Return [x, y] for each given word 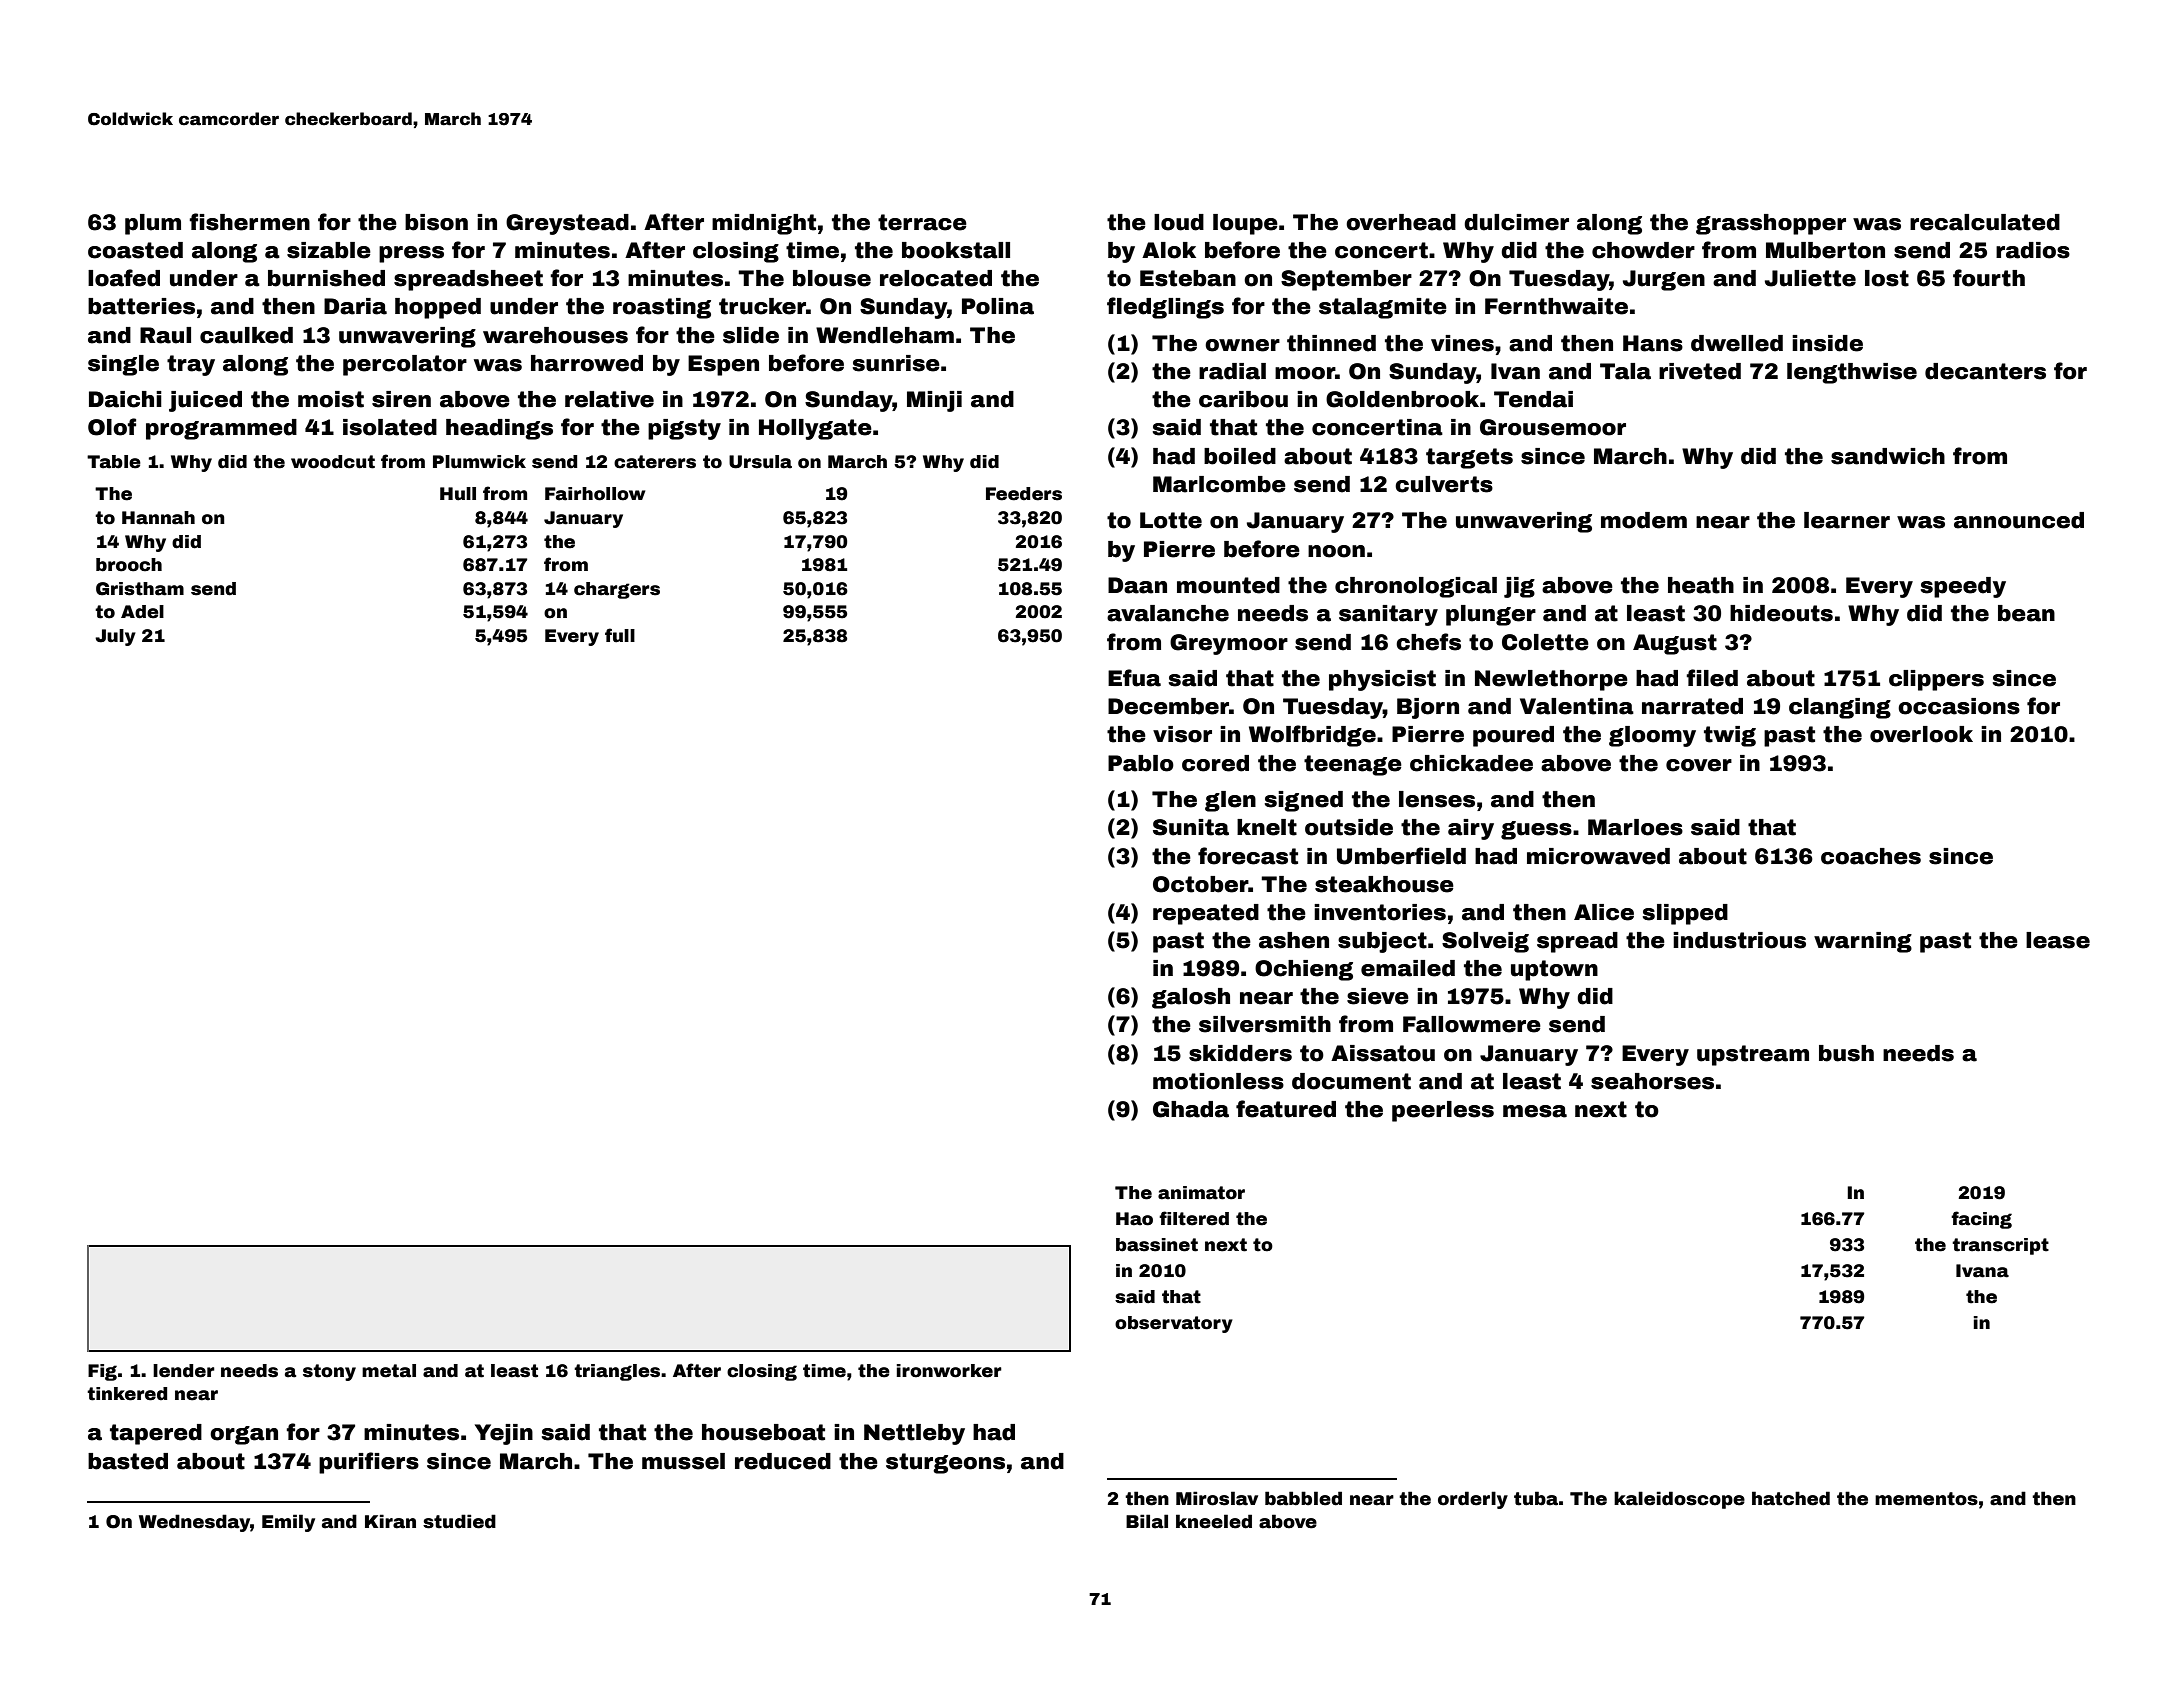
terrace [922, 222]
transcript [2000, 1246]
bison [436, 222]
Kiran [390, 1521]
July [115, 637]
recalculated [1985, 222]
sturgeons [945, 1463]
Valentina [1577, 706]
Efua [1134, 678]
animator [1201, 1193]
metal [389, 1371]
